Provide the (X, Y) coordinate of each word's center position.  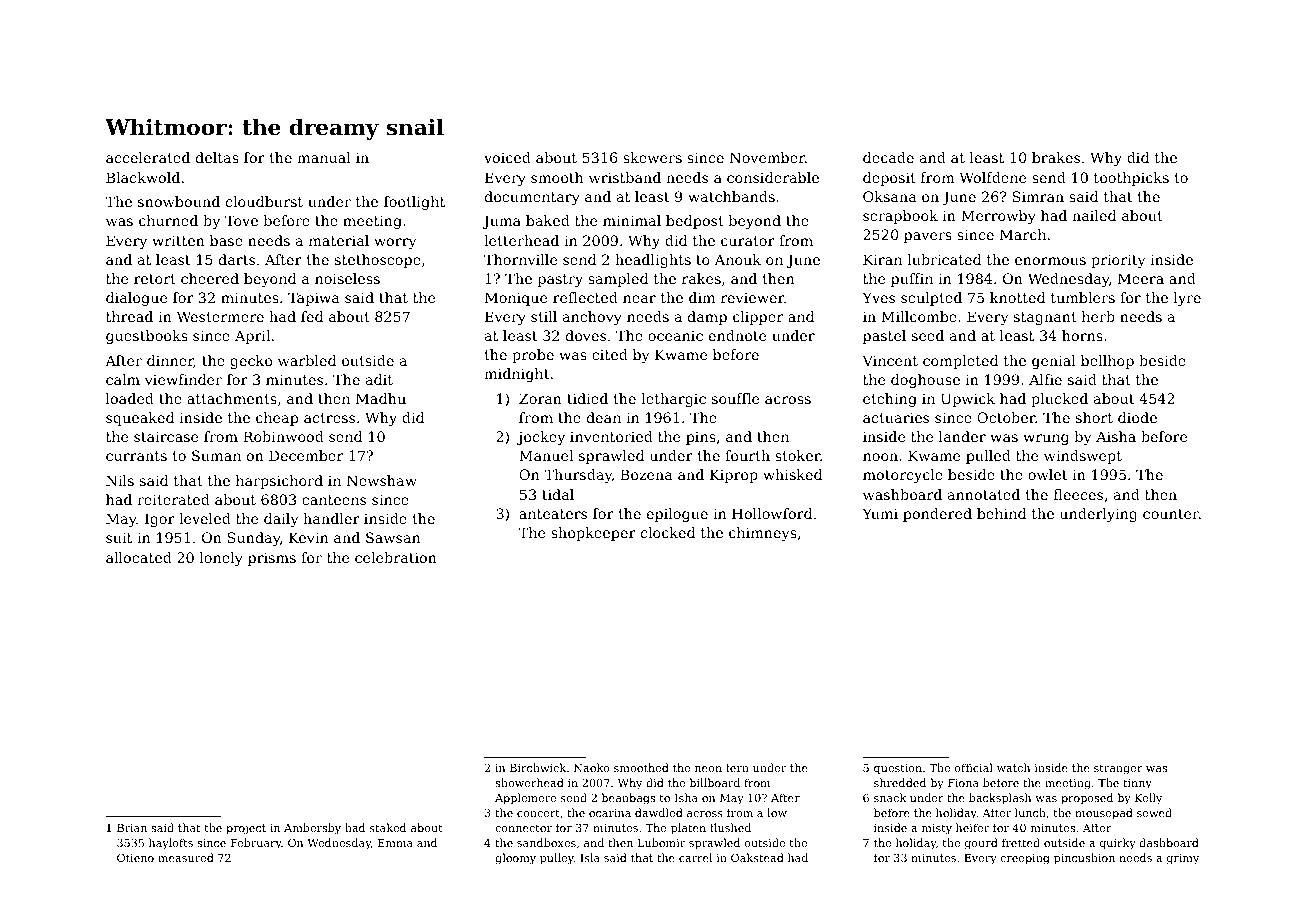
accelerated (148, 157)
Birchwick (538, 767)
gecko (251, 362)
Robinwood (283, 436)
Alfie (1045, 379)
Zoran (540, 398)
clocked (668, 532)
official (974, 767)
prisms (272, 559)
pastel (884, 337)
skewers (652, 157)
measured (186, 857)
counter (1171, 514)
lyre (1187, 299)
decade (888, 157)
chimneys (763, 534)
